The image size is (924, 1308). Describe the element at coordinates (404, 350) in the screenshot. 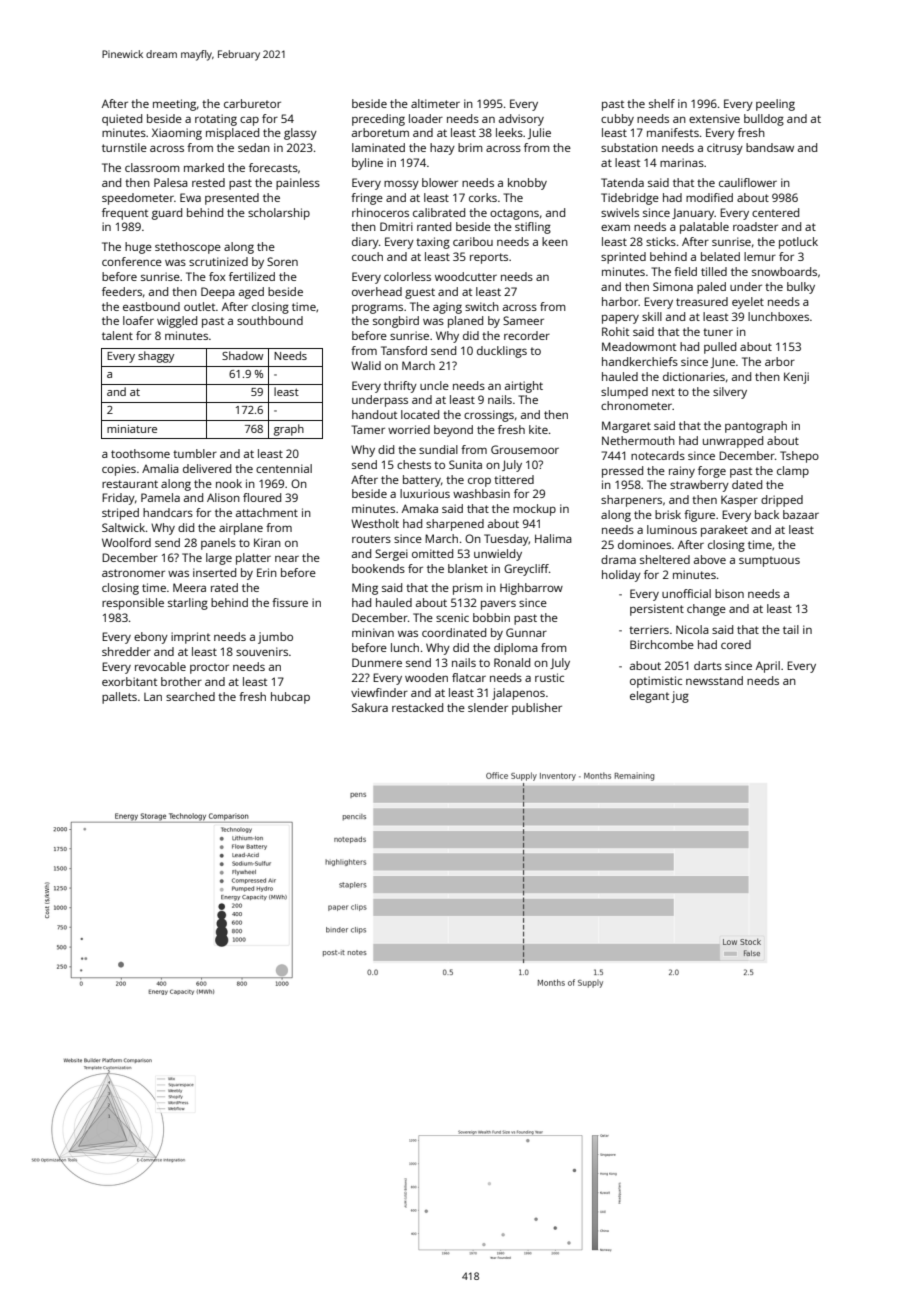

I see `Tansford` at that location.
